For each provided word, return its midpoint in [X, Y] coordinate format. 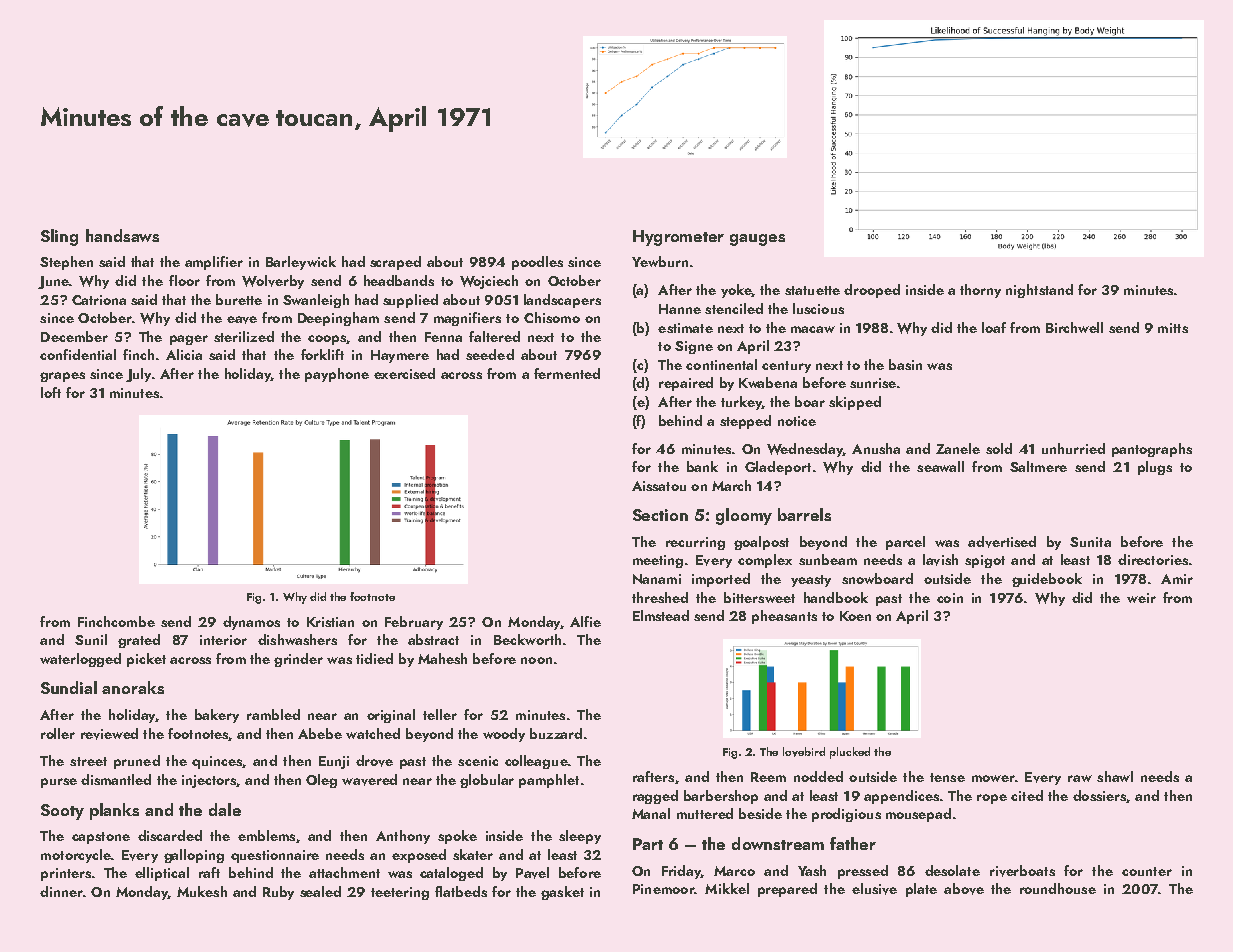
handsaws [122, 235]
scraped [395, 263]
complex [765, 561]
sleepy [580, 837]
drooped [872, 291]
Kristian [330, 622]
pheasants [784, 617]
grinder [298, 660]
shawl [1115, 776]
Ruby [278, 893]
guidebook [1047, 580]
